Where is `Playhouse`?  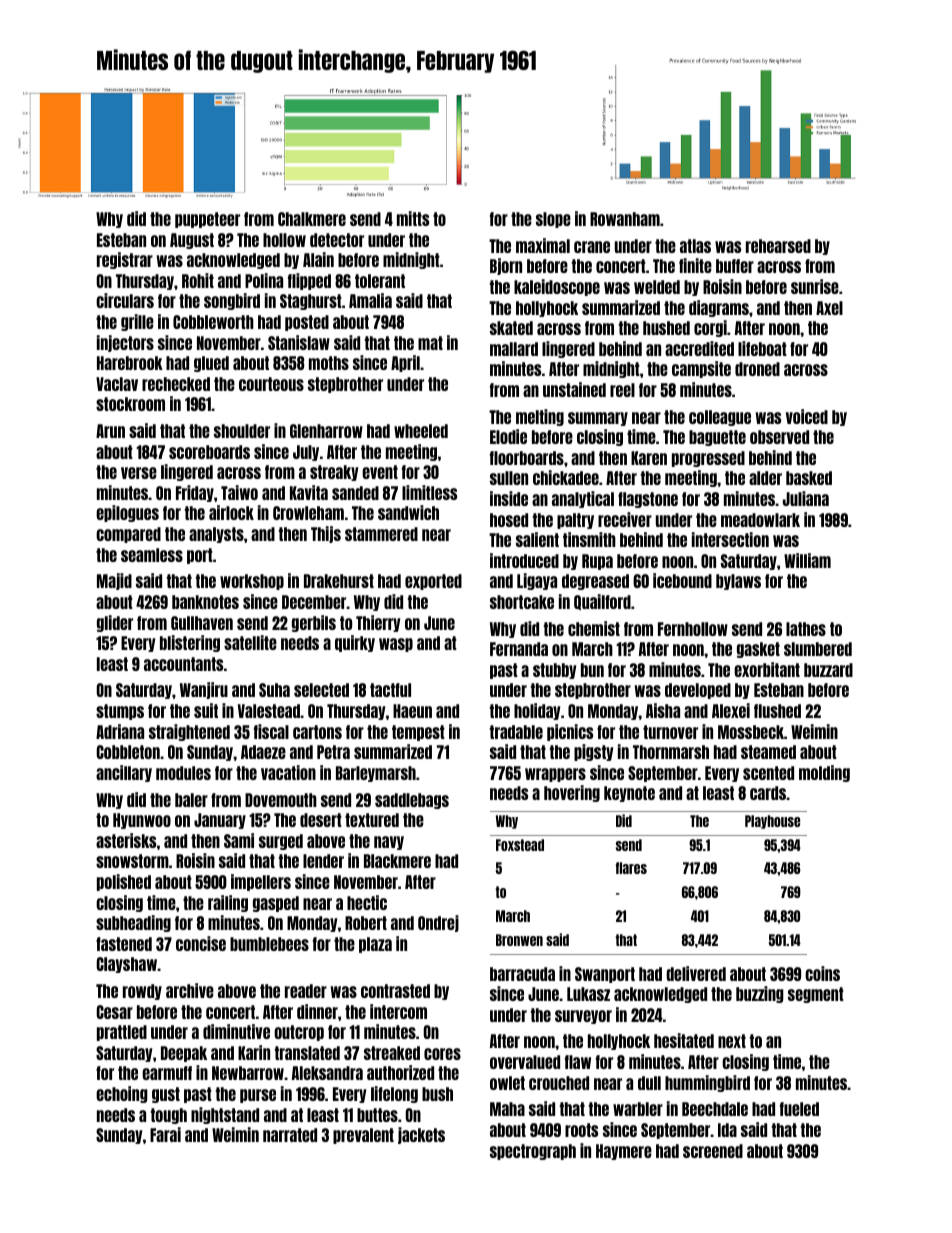
Playhouse is located at coordinates (772, 822).
